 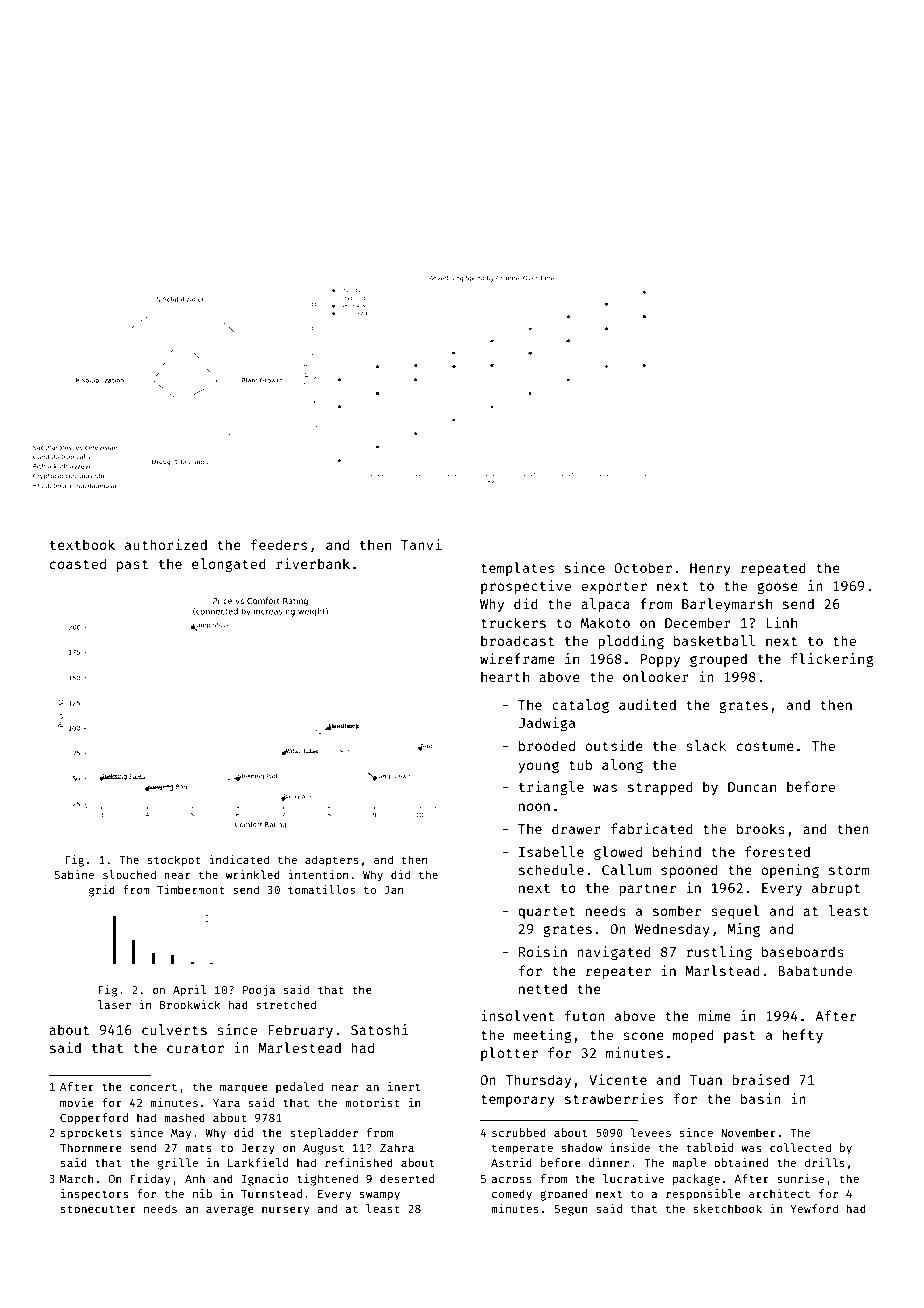 What do you see at coordinates (421, 544) in the screenshot?
I see `Tanvi` at bounding box center [421, 544].
